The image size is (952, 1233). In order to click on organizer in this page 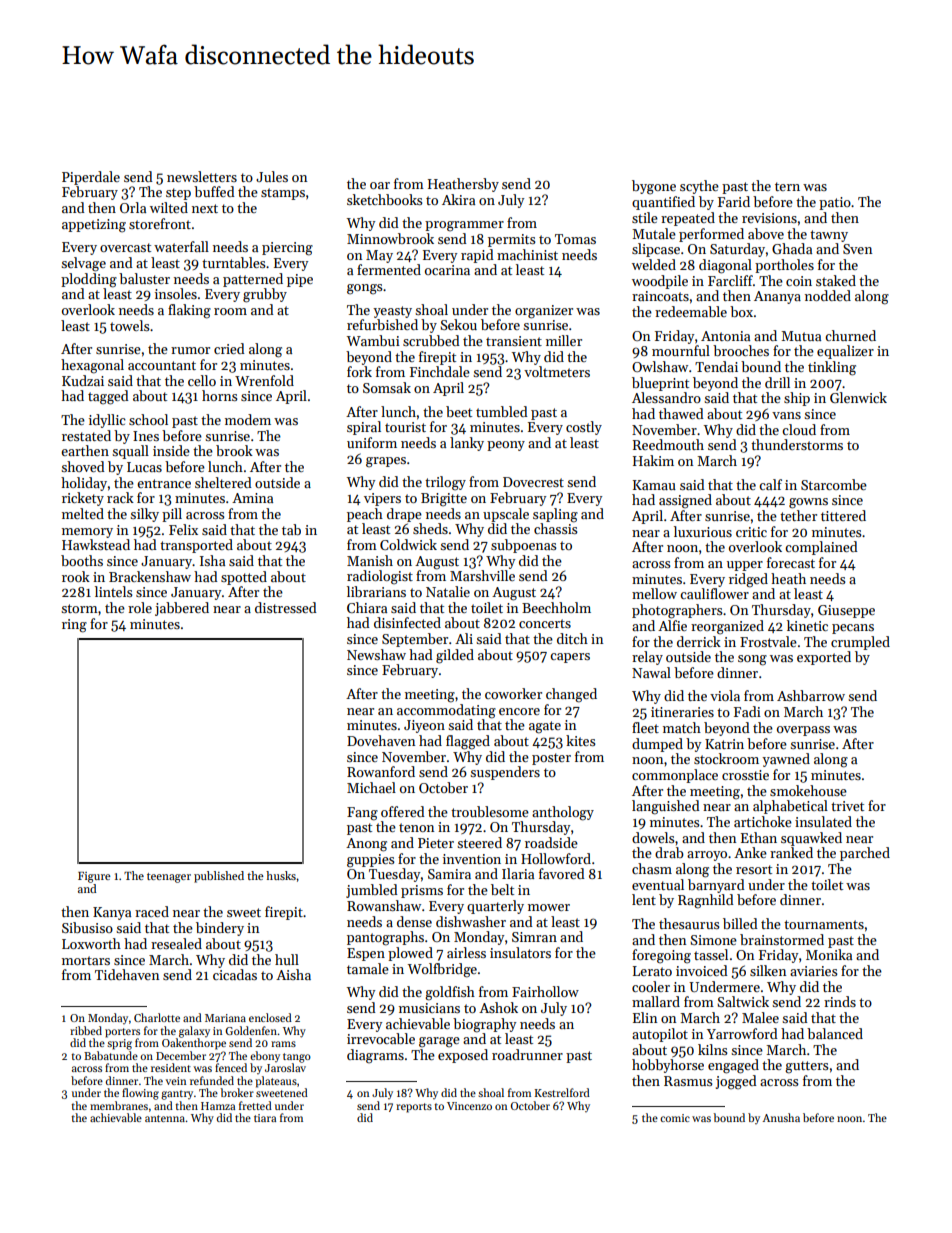, I will do `click(544, 312)`.
